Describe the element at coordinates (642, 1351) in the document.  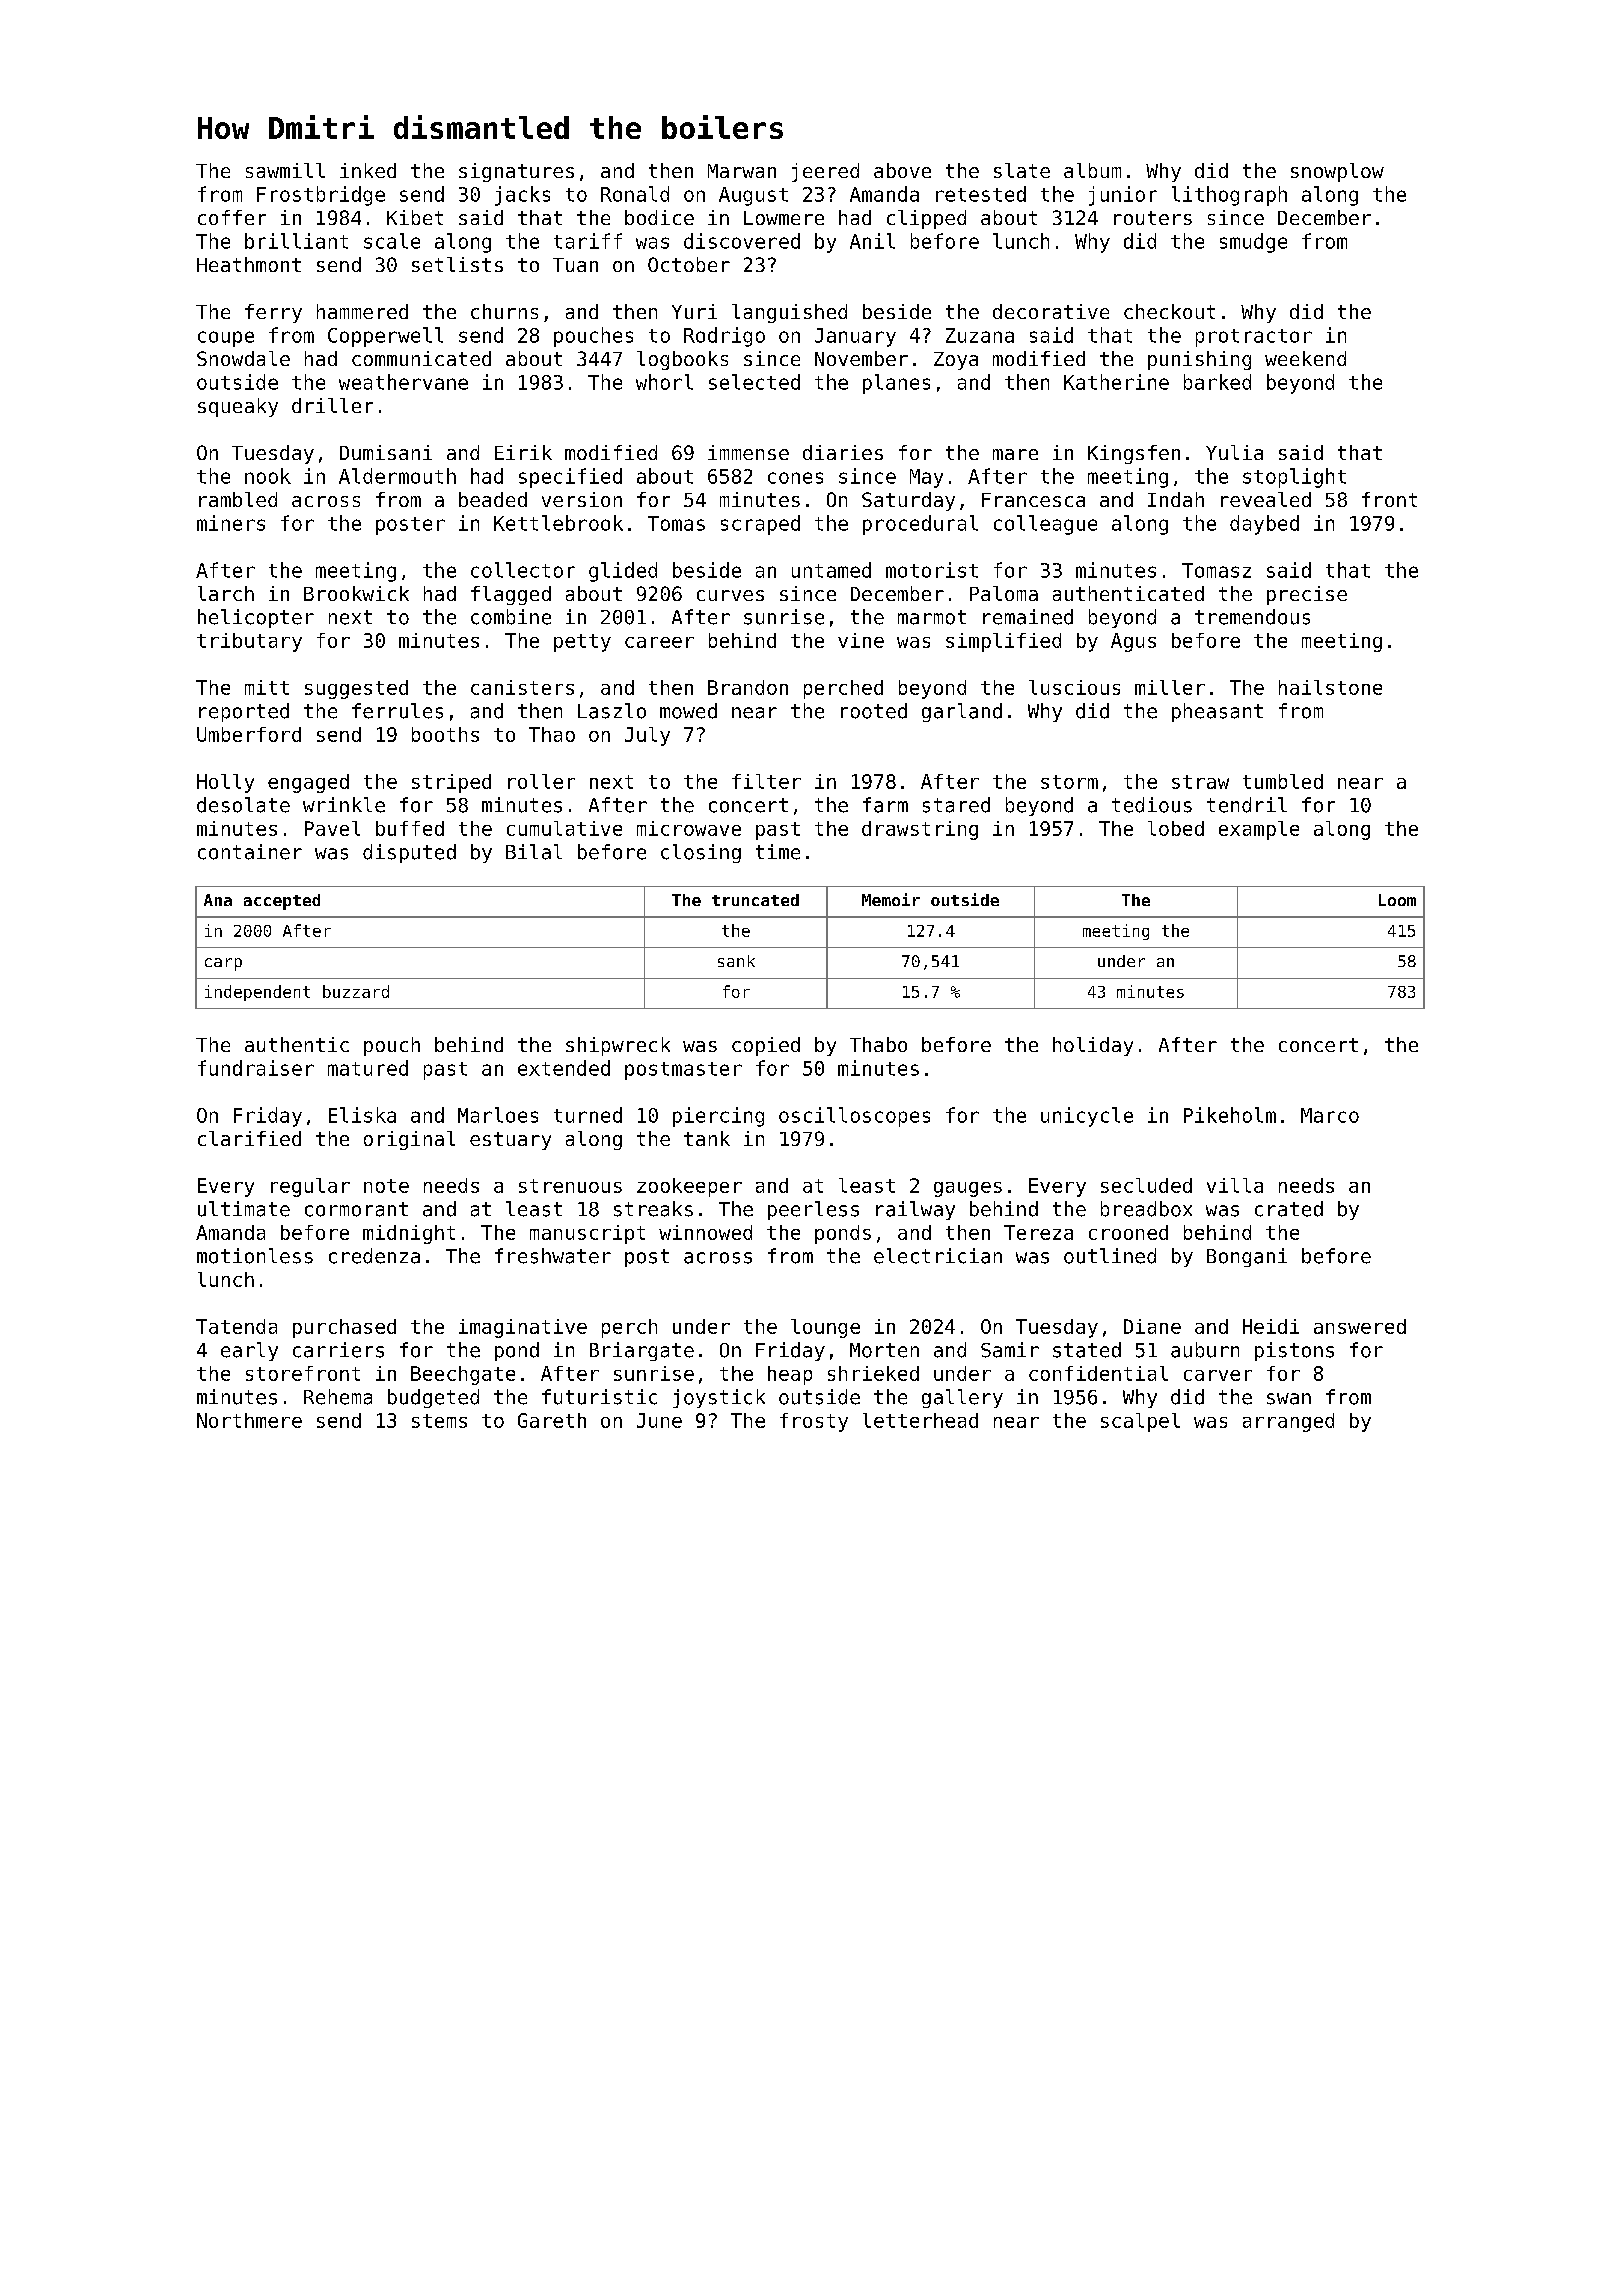
I see `Briargate` at that location.
